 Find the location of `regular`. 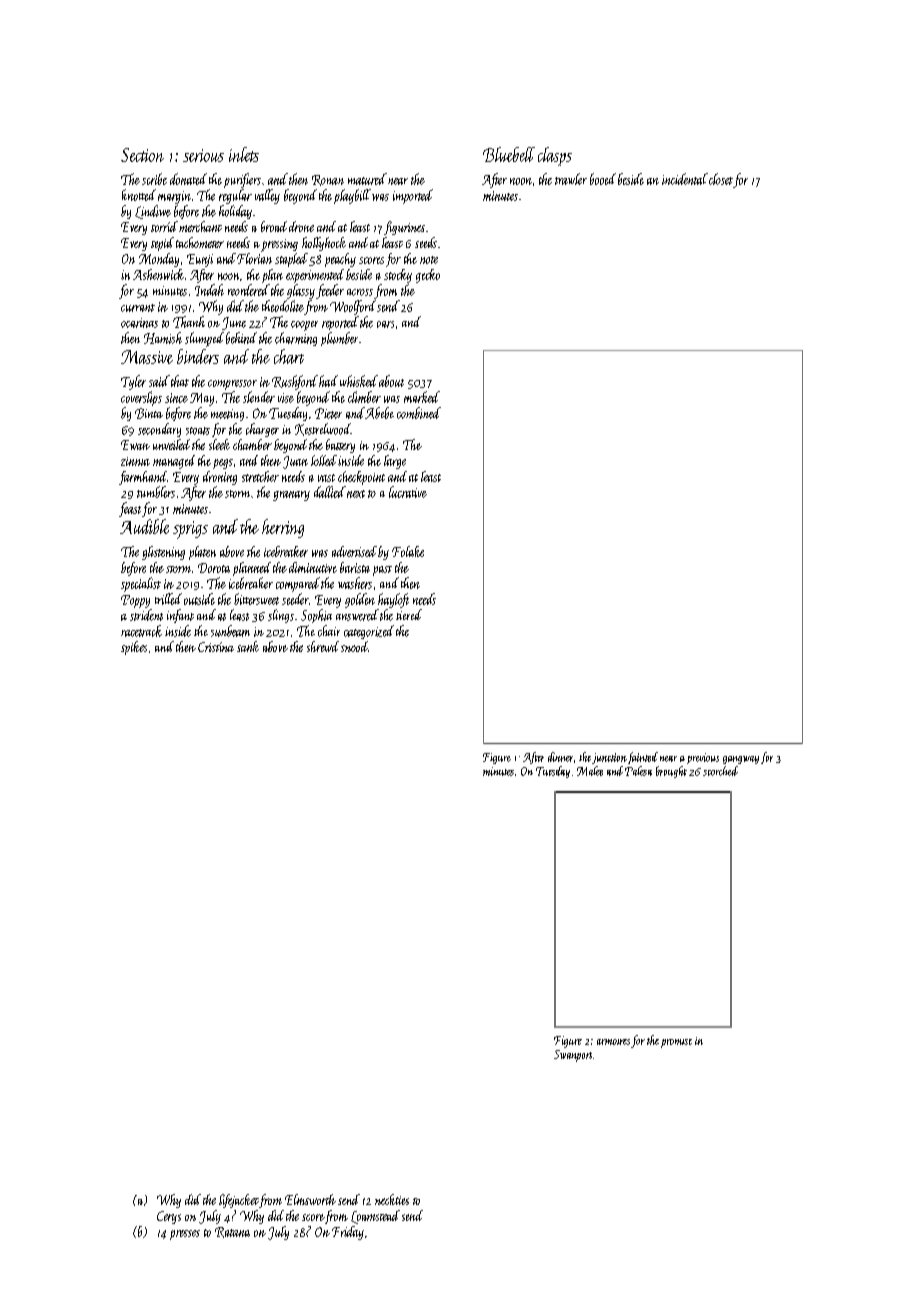

regular is located at coordinates (235, 196).
